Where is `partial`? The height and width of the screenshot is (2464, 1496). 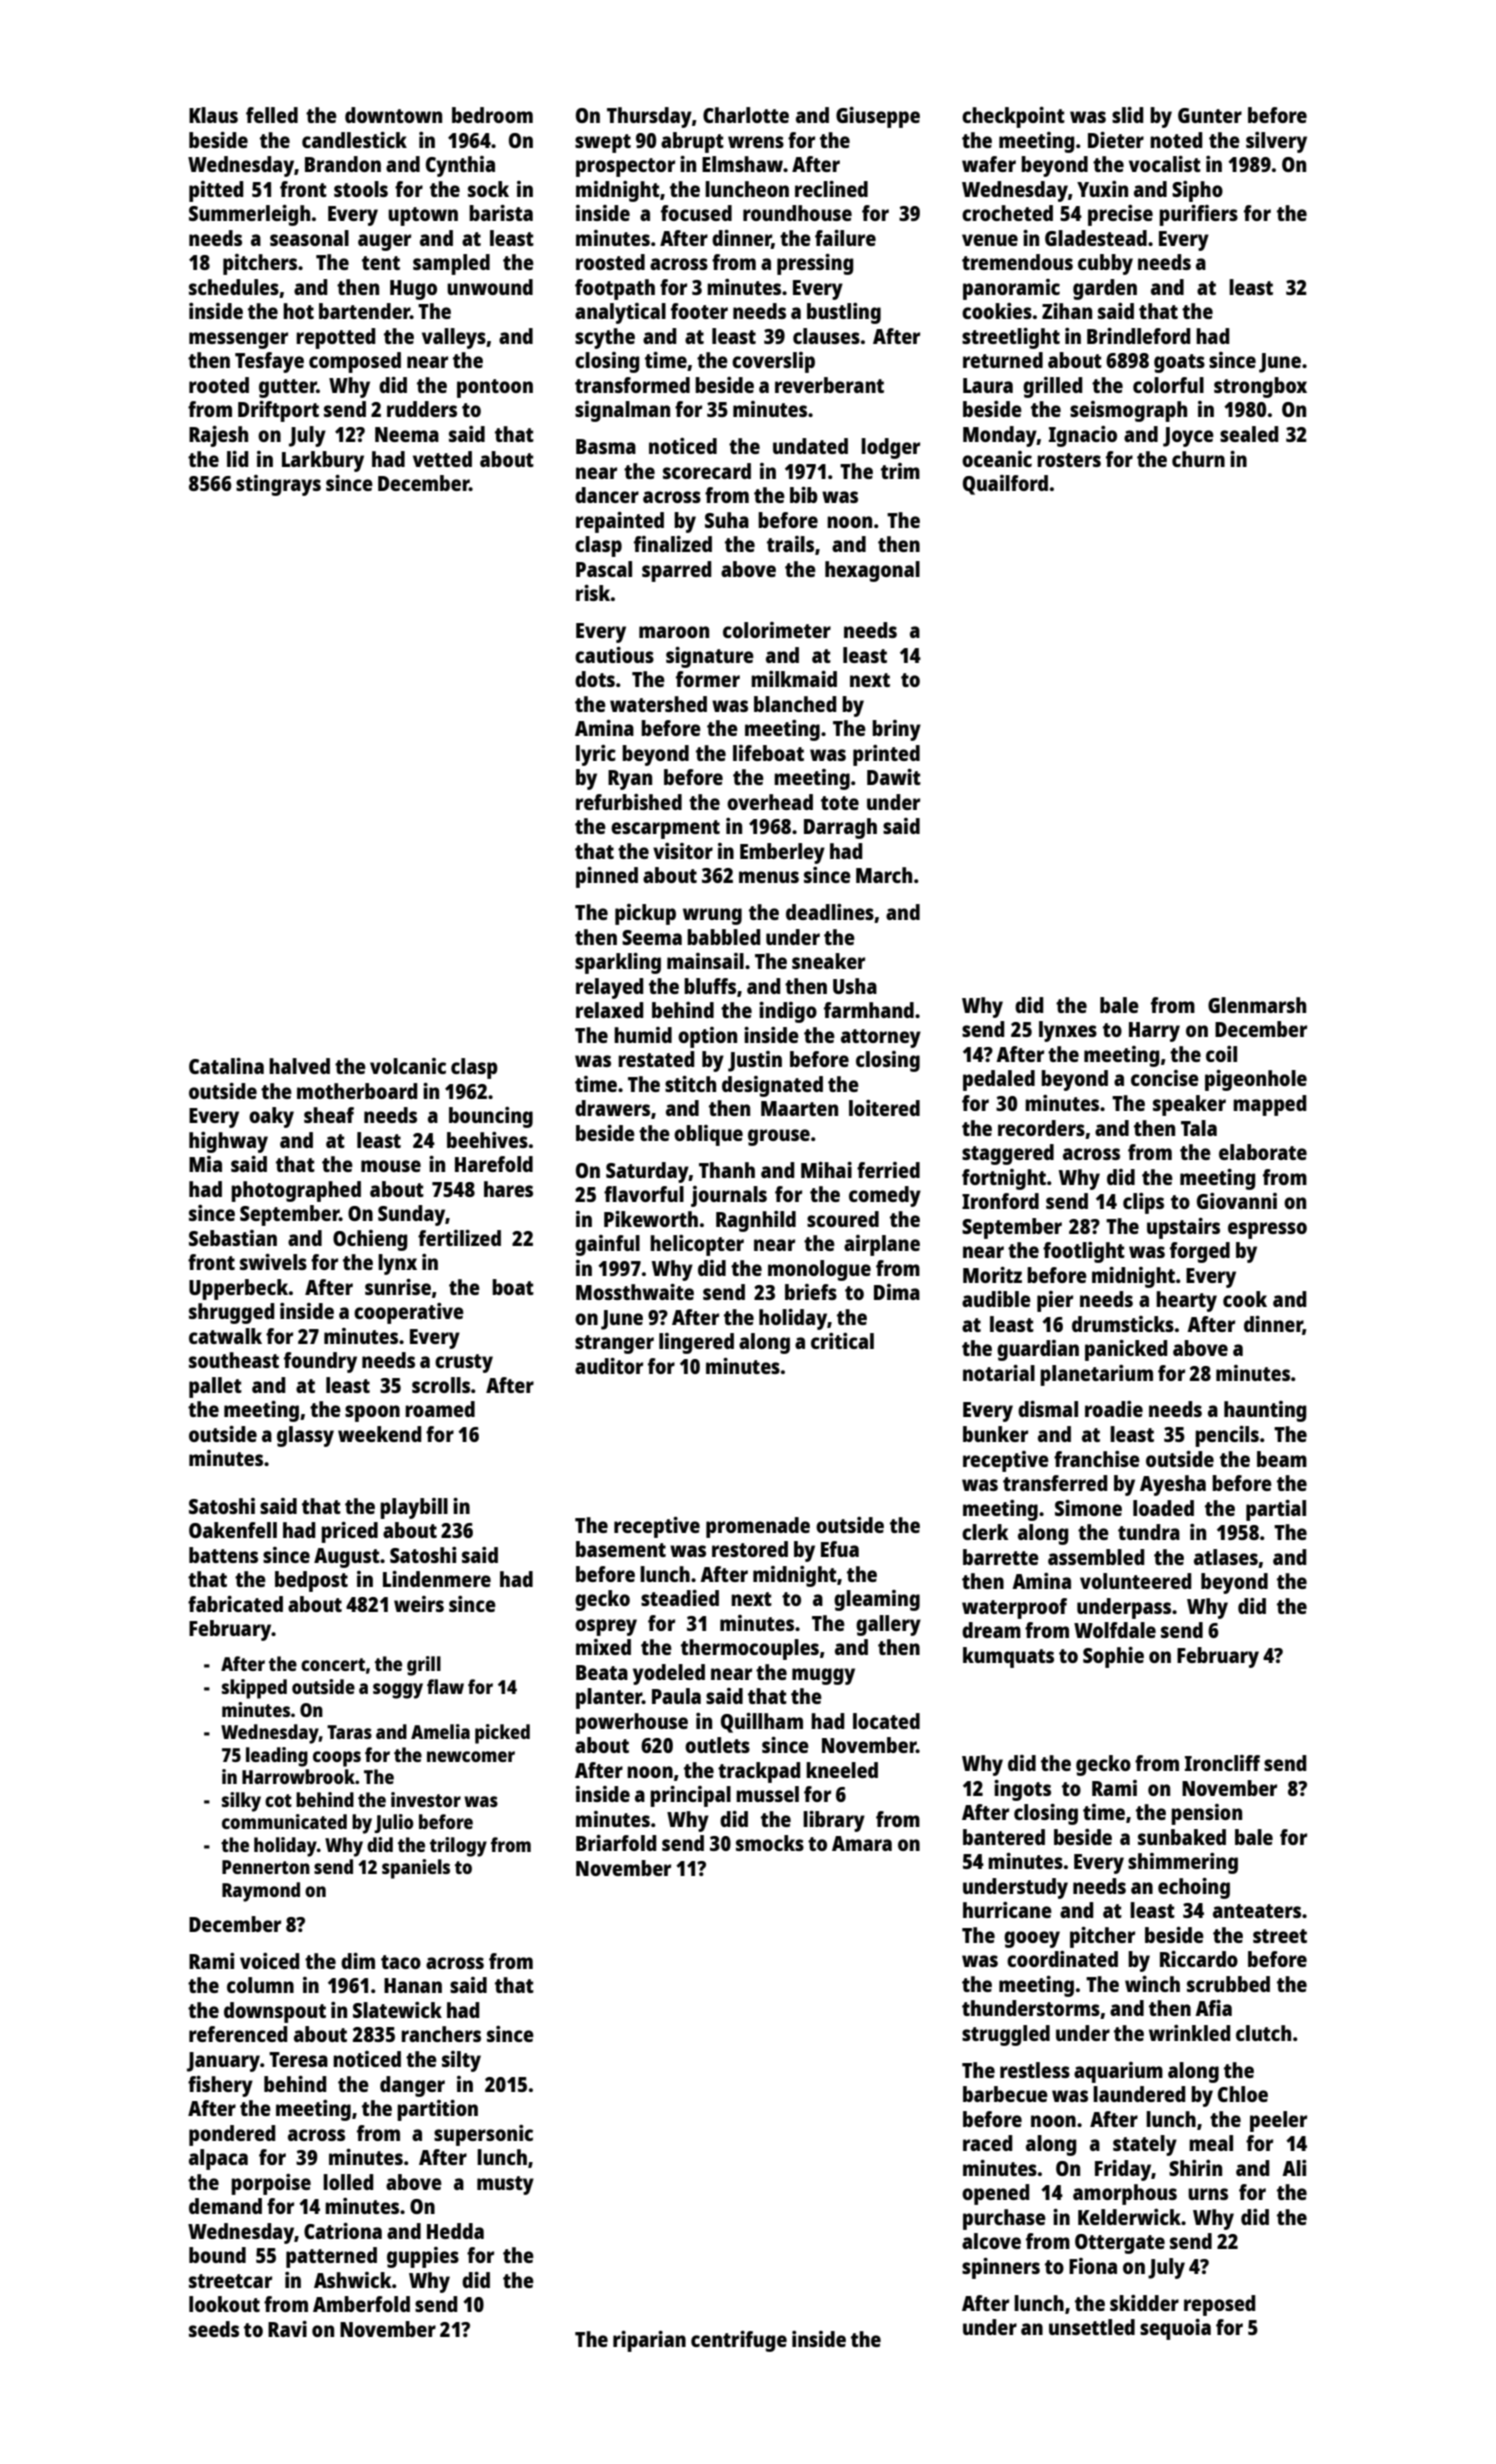
partial is located at coordinates (1276, 1510).
